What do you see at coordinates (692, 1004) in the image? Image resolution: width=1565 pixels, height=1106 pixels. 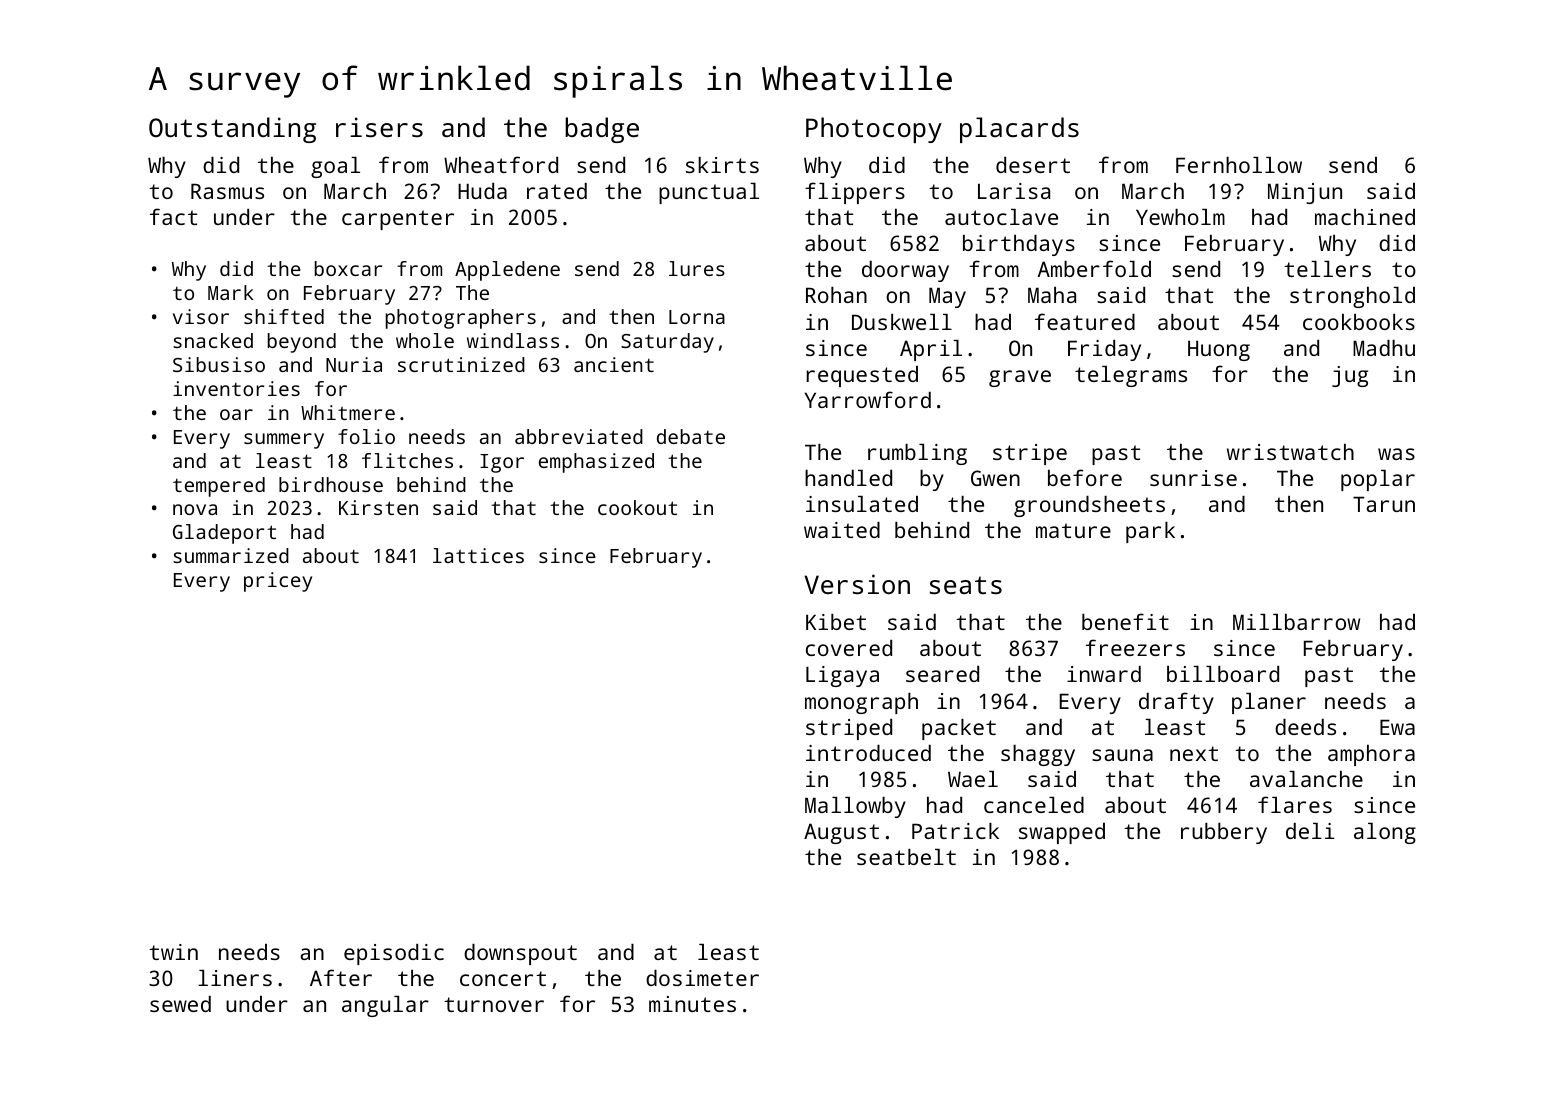 I see `minutes` at bounding box center [692, 1004].
